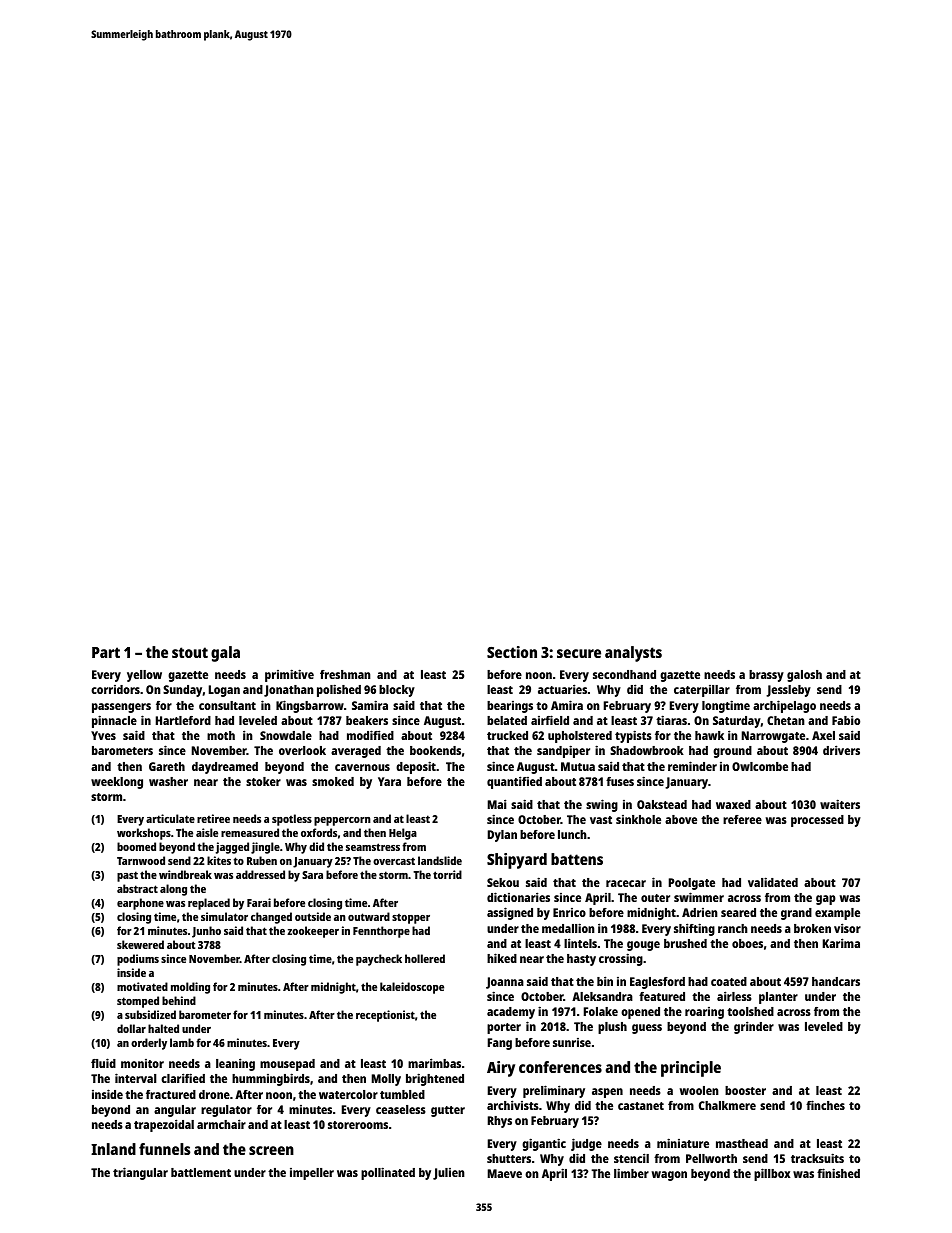 Image resolution: width=952 pixels, height=1233 pixels. What do you see at coordinates (449, 1174) in the document?
I see `Julien` at bounding box center [449, 1174].
